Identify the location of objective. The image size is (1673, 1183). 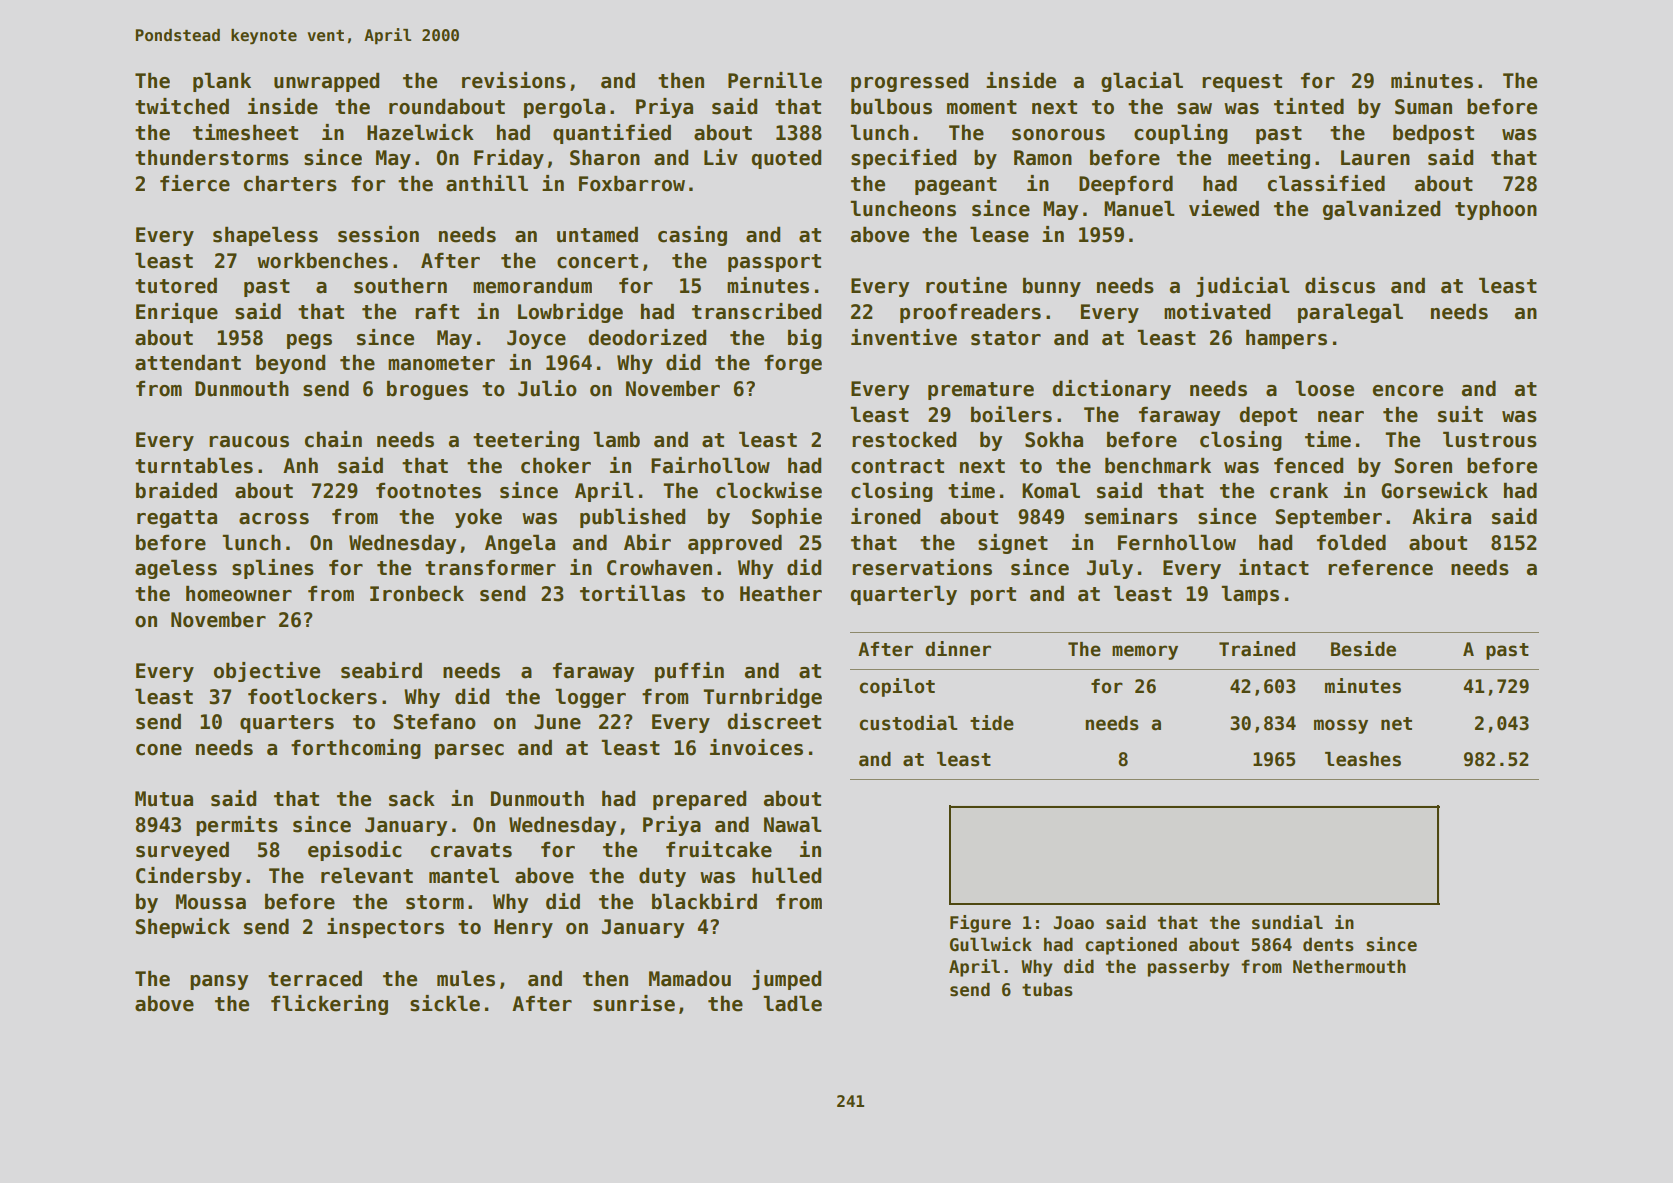
(267, 672).
